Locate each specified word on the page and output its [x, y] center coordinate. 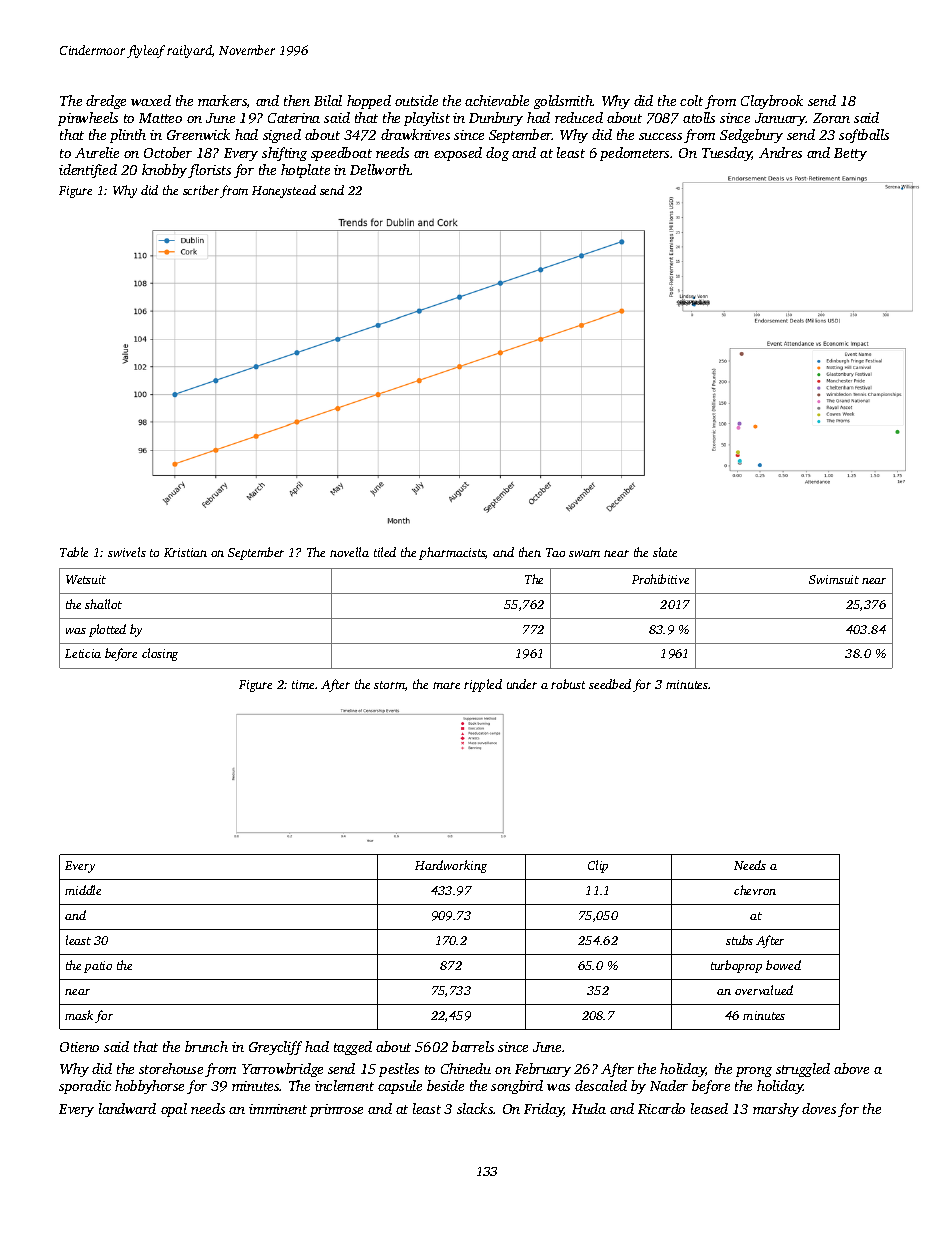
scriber [201, 190]
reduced [579, 117]
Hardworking [451, 866]
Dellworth [380, 169]
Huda [589, 1108]
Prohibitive [660, 579]
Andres [780, 152]
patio [98, 967]
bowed [783, 965]
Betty [850, 154]
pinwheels [88, 119]
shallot [103, 604]
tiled [385, 552]
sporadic [85, 1087]
